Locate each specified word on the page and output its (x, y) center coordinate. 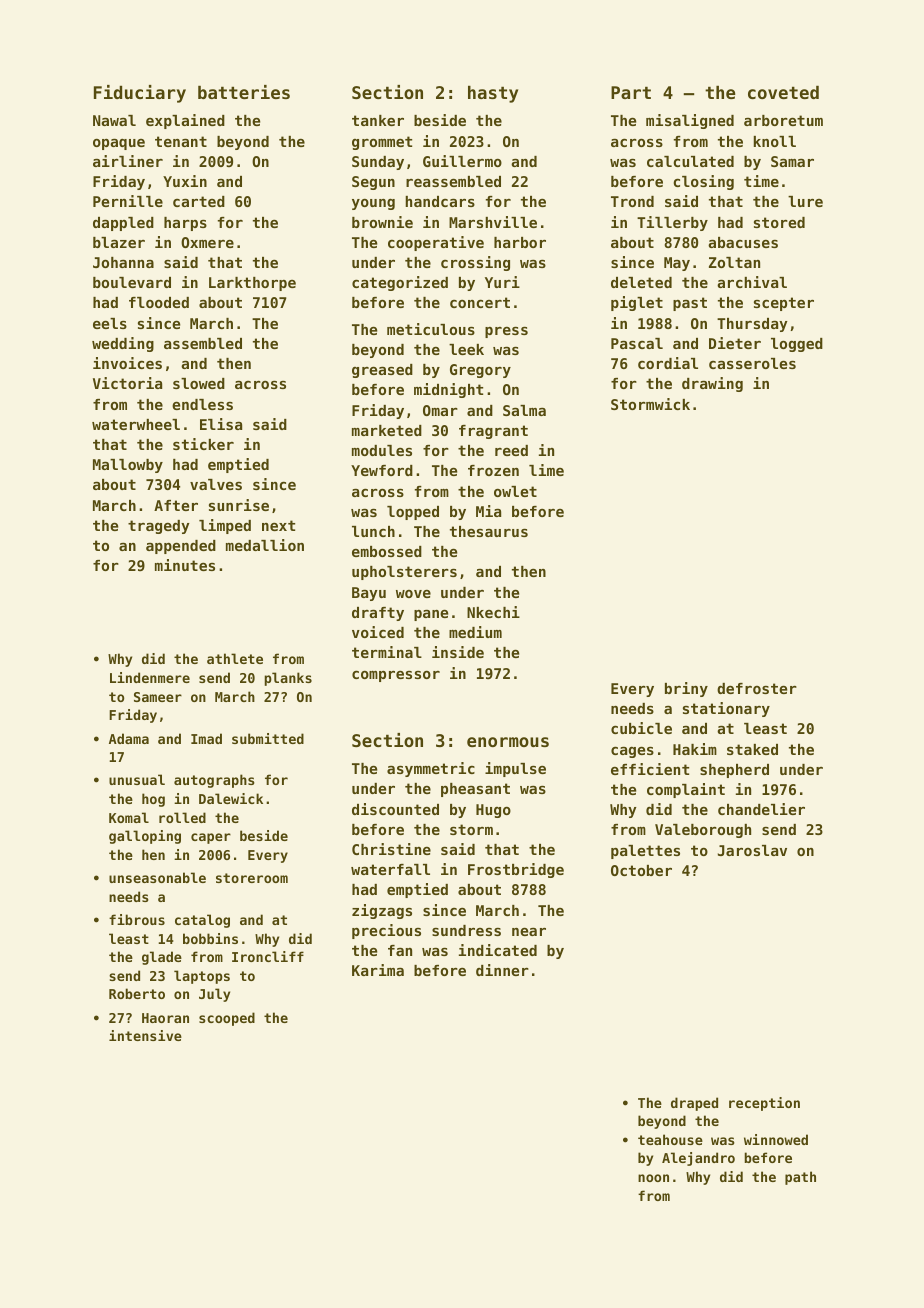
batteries (244, 92)
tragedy (159, 527)
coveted (783, 92)
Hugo (493, 811)
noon (653, 1178)
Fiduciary (140, 94)
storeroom (252, 878)
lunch (373, 531)
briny (686, 689)
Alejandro (698, 1159)
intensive (145, 1035)
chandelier (761, 809)
